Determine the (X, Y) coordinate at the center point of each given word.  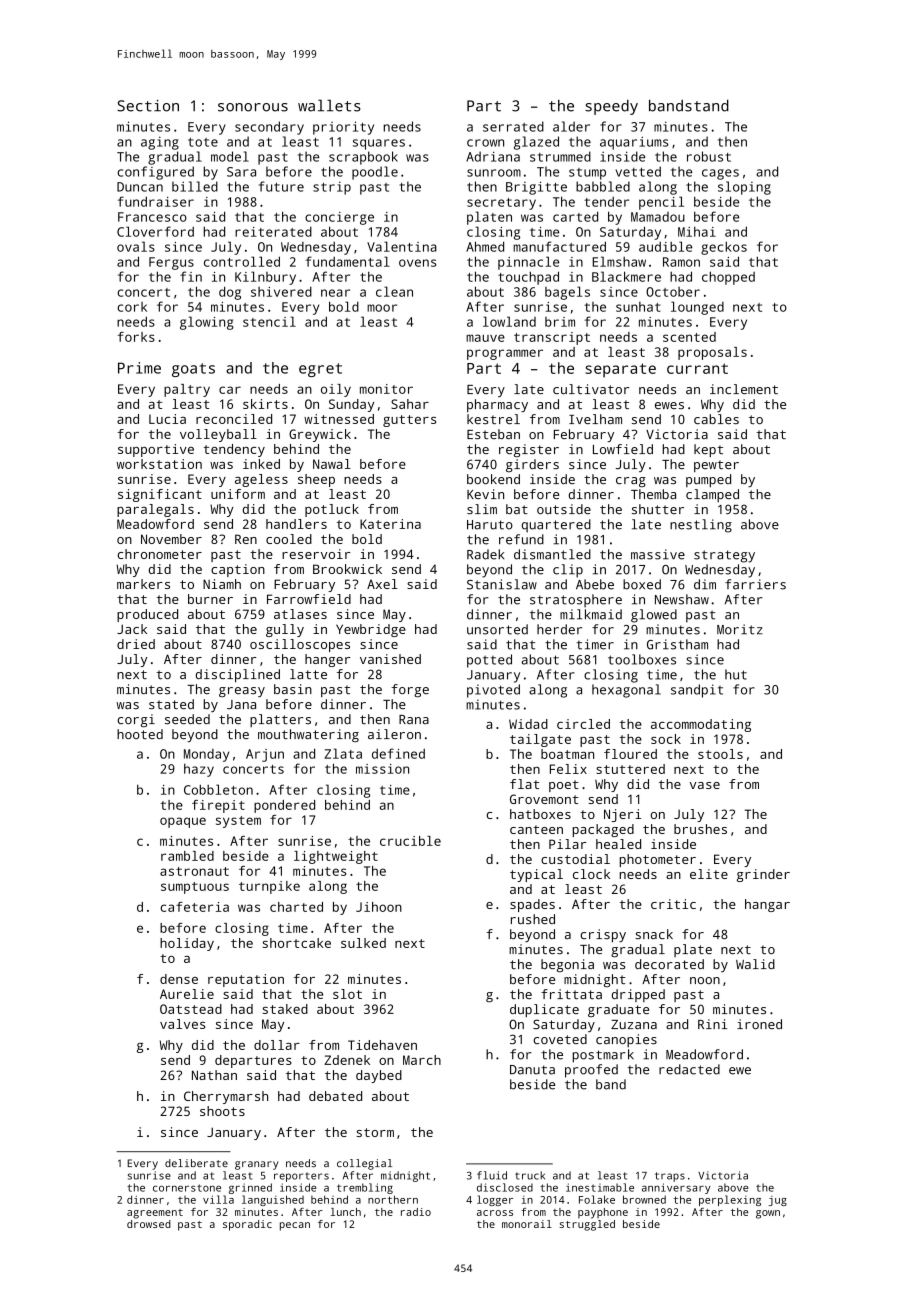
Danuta (532, 1070)
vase (705, 785)
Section (148, 106)
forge (410, 690)
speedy (611, 107)
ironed (759, 1024)
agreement (155, 1214)
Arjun (265, 755)
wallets (329, 105)
